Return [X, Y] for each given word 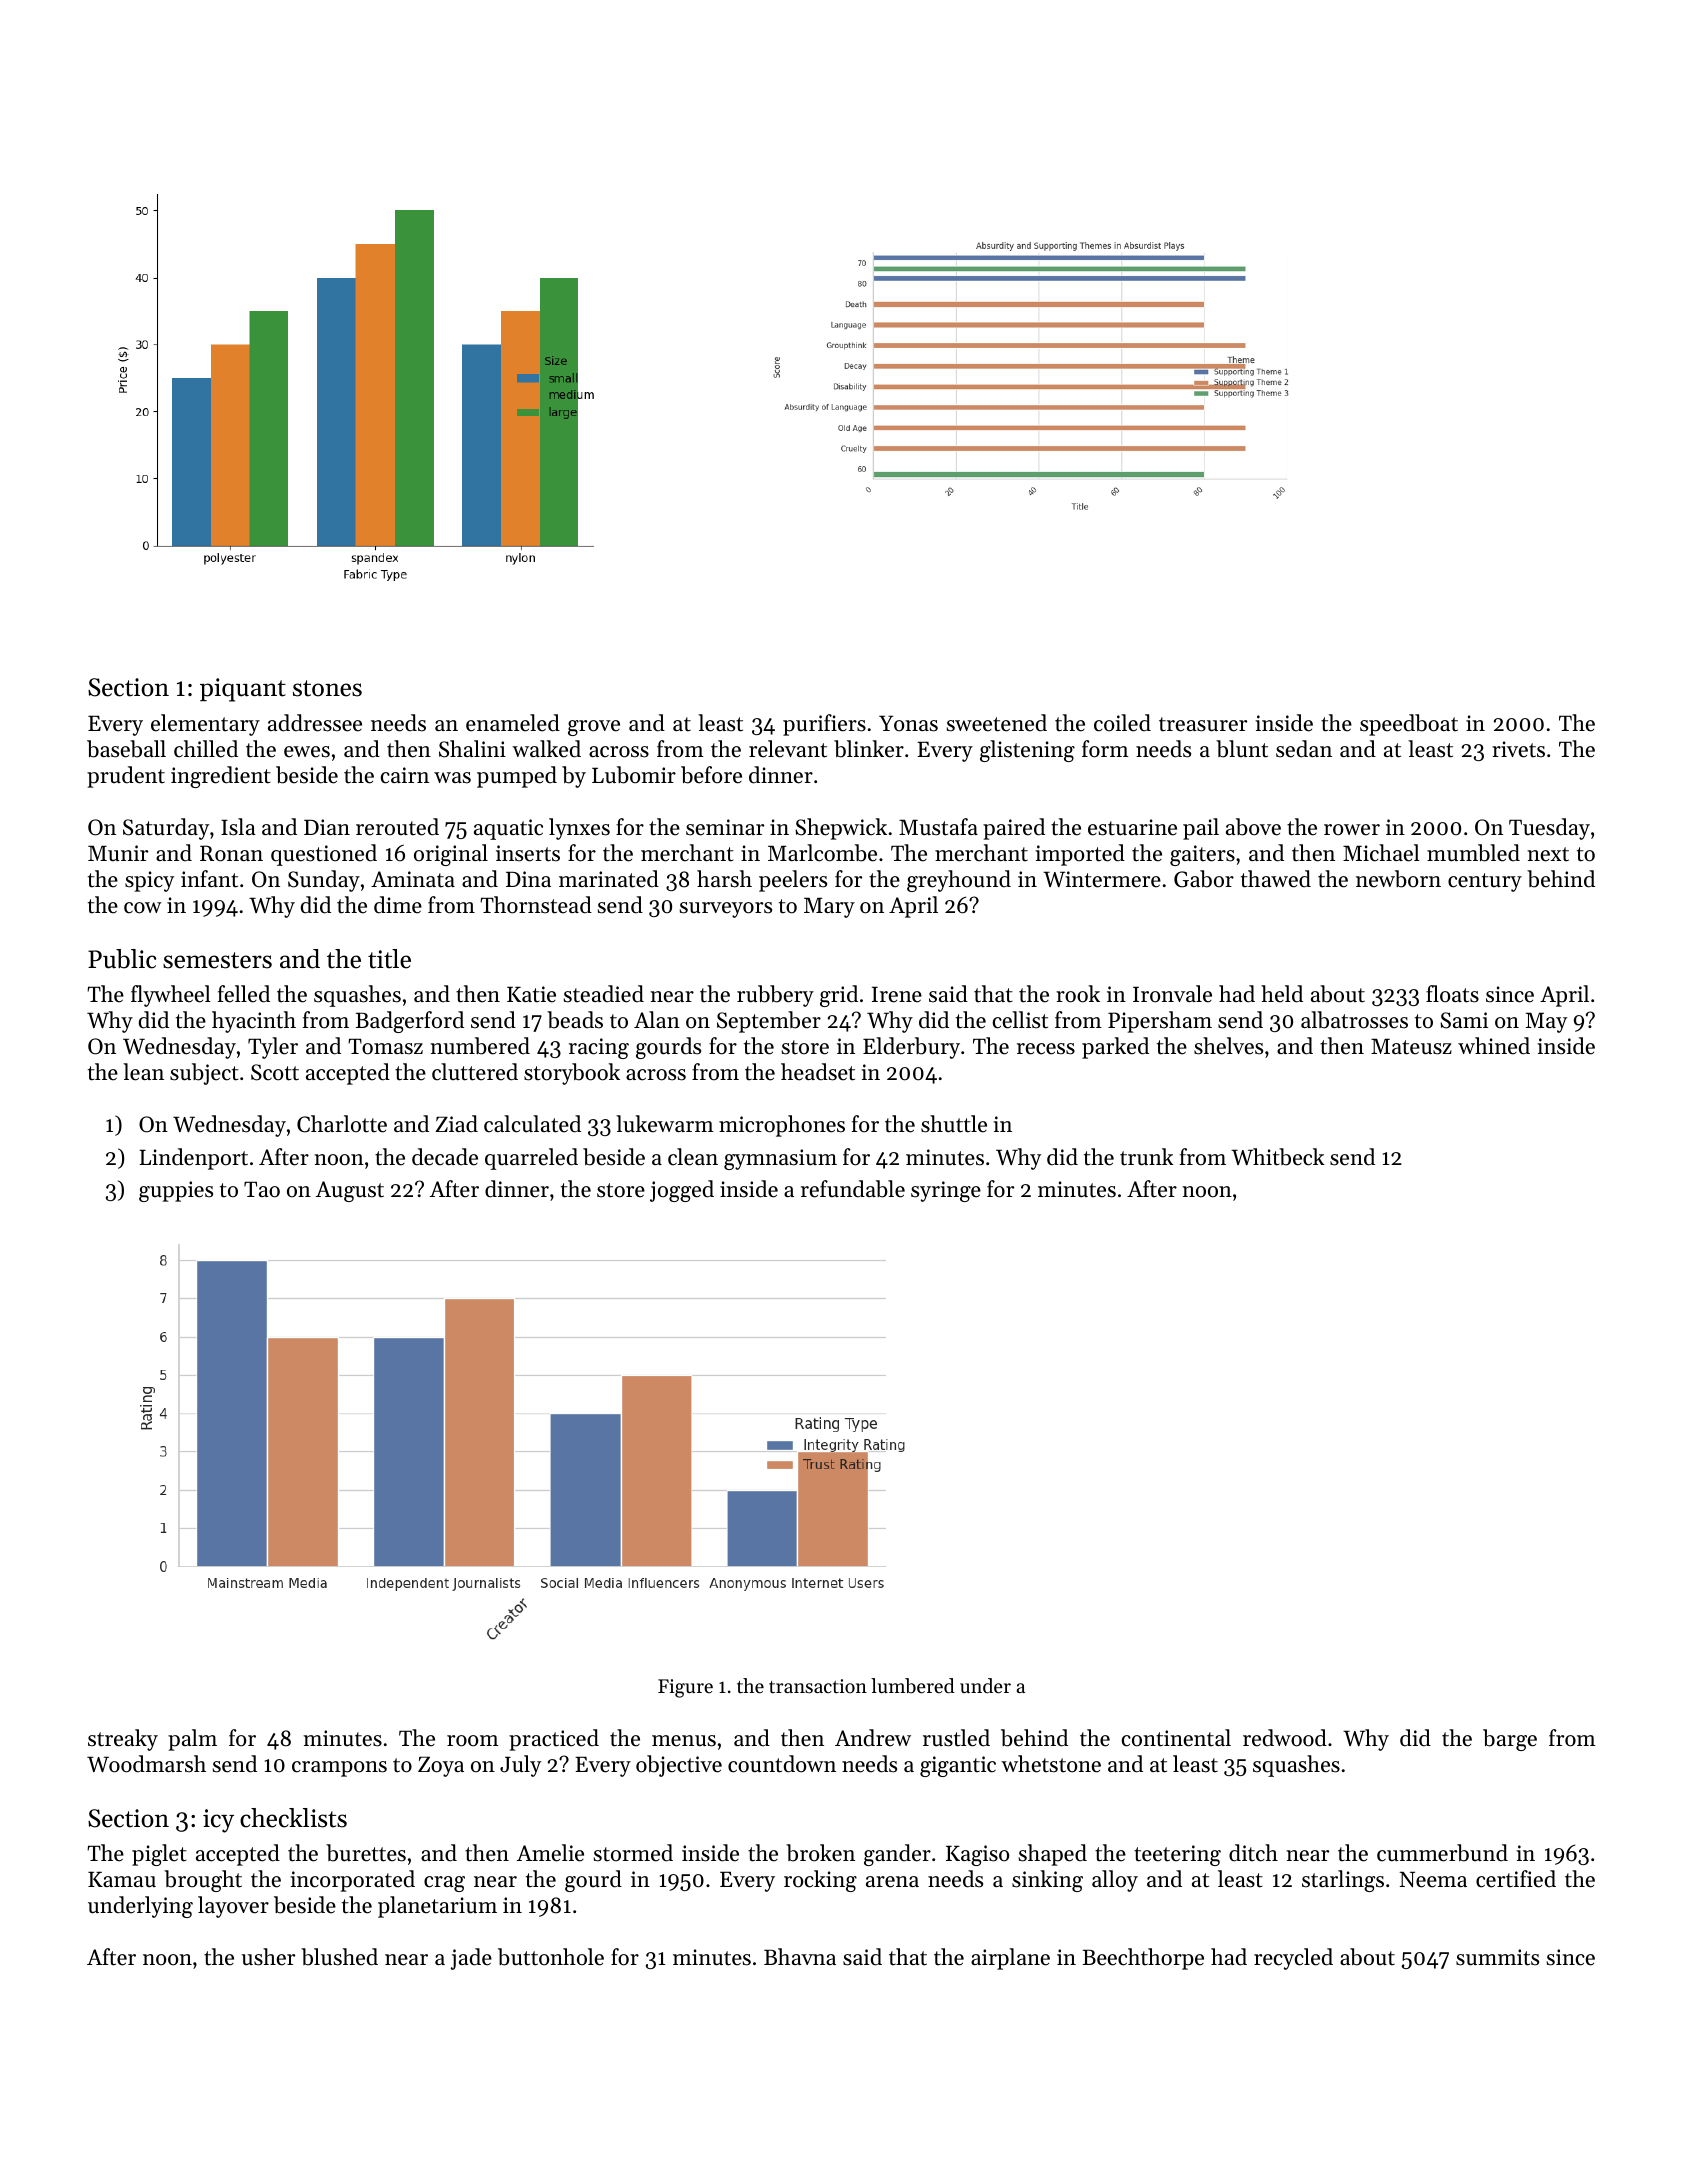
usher [268, 1957]
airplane [1010, 1959]
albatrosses [1354, 1020]
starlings [1343, 1881]
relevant [788, 749]
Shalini [472, 749]
